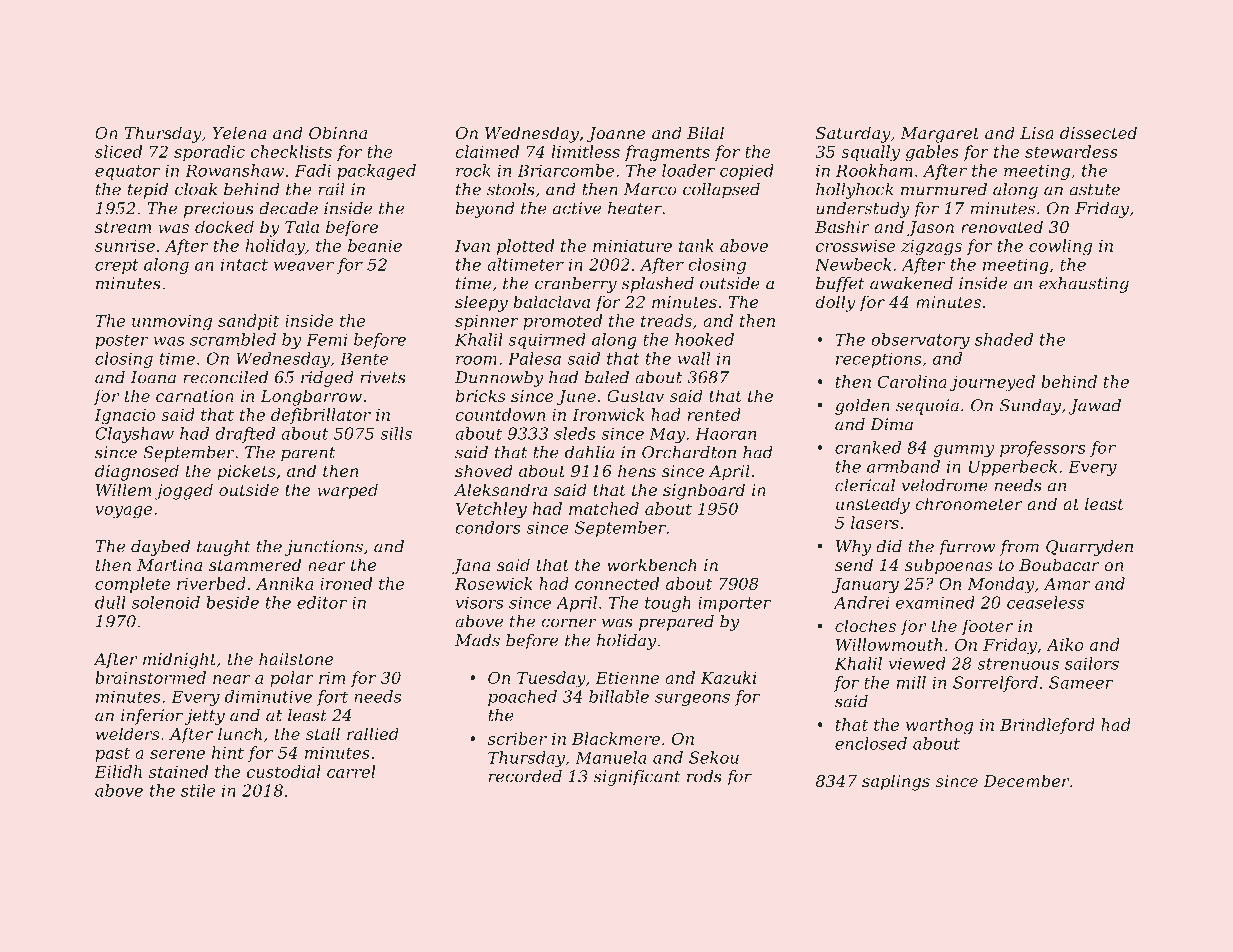  What do you see at coordinates (1059, 564) in the screenshot?
I see `Boubacar` at bounding box center [1059, 564].
